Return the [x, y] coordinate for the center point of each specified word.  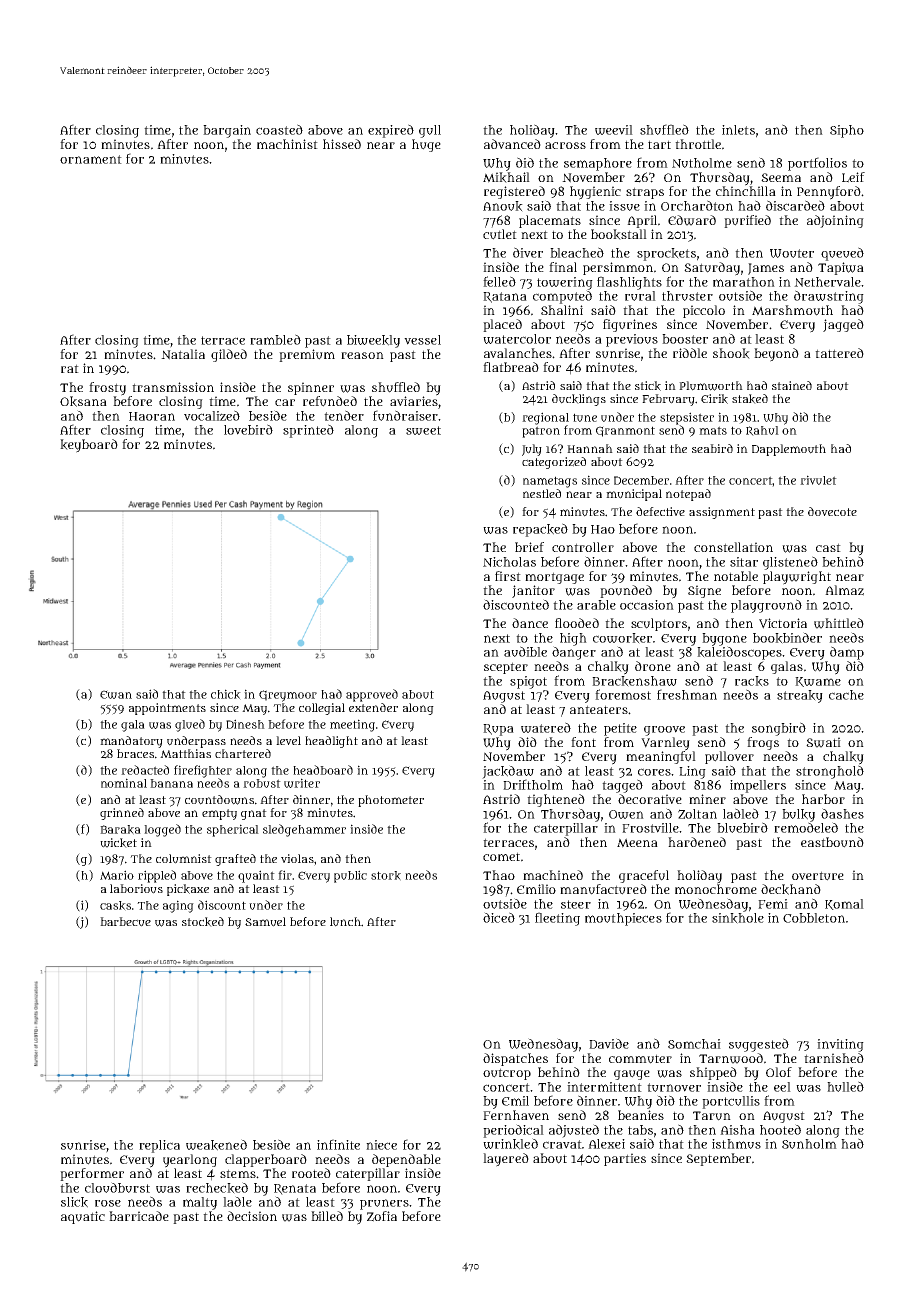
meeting [352, 725]
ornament [91, 159]
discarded [795, 205]
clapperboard [266, 1160]
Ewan [116, 694]
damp [847, 653]
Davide [609, 1043]
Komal [844, 904]
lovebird [248, 429]
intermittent [604, 1087]
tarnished [834, 1058]
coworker [622, 638]
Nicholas [509, 562]
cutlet [500, 234]
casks [115, 906]
